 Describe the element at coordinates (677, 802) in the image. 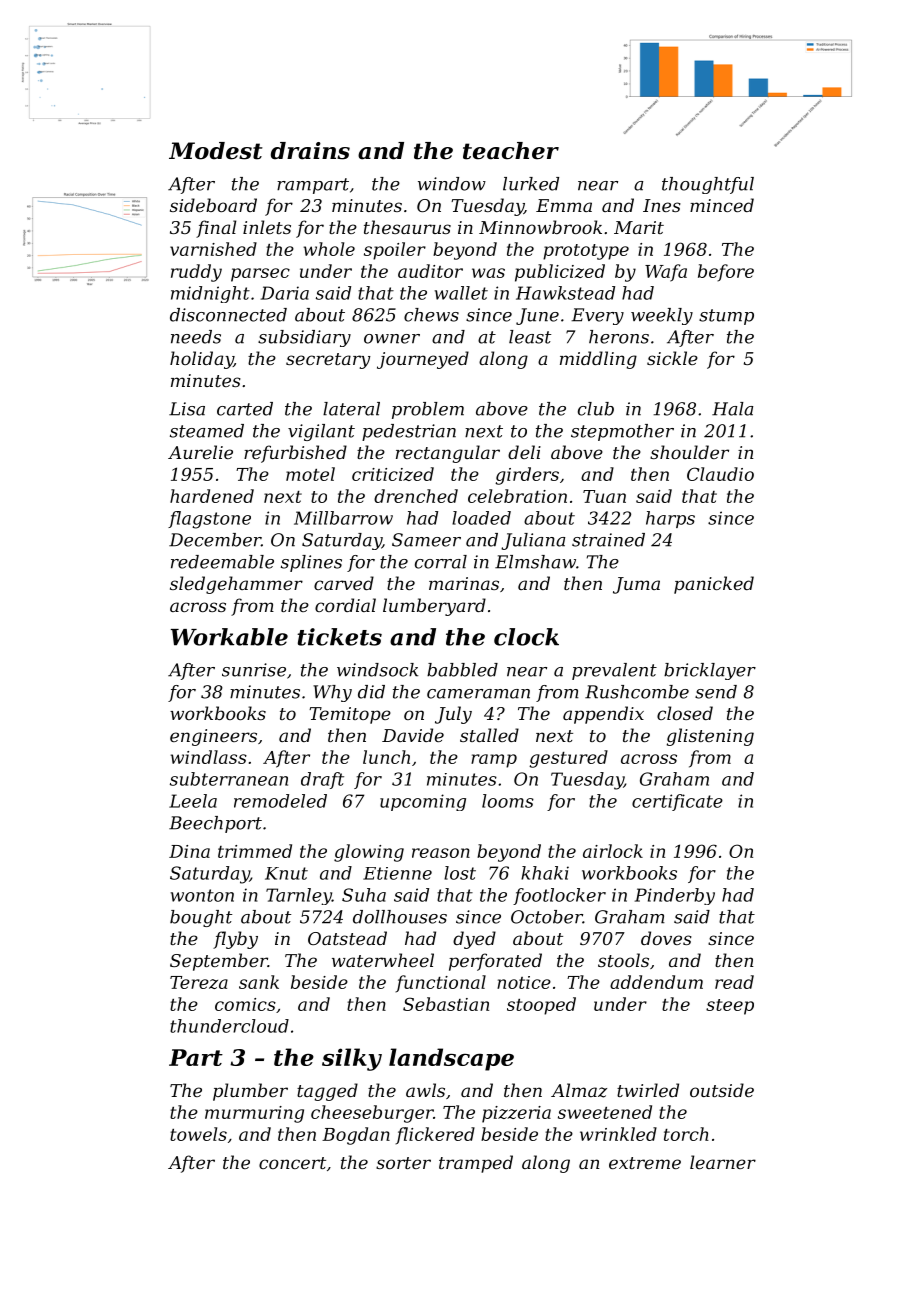

I see `certificate` at that location.
